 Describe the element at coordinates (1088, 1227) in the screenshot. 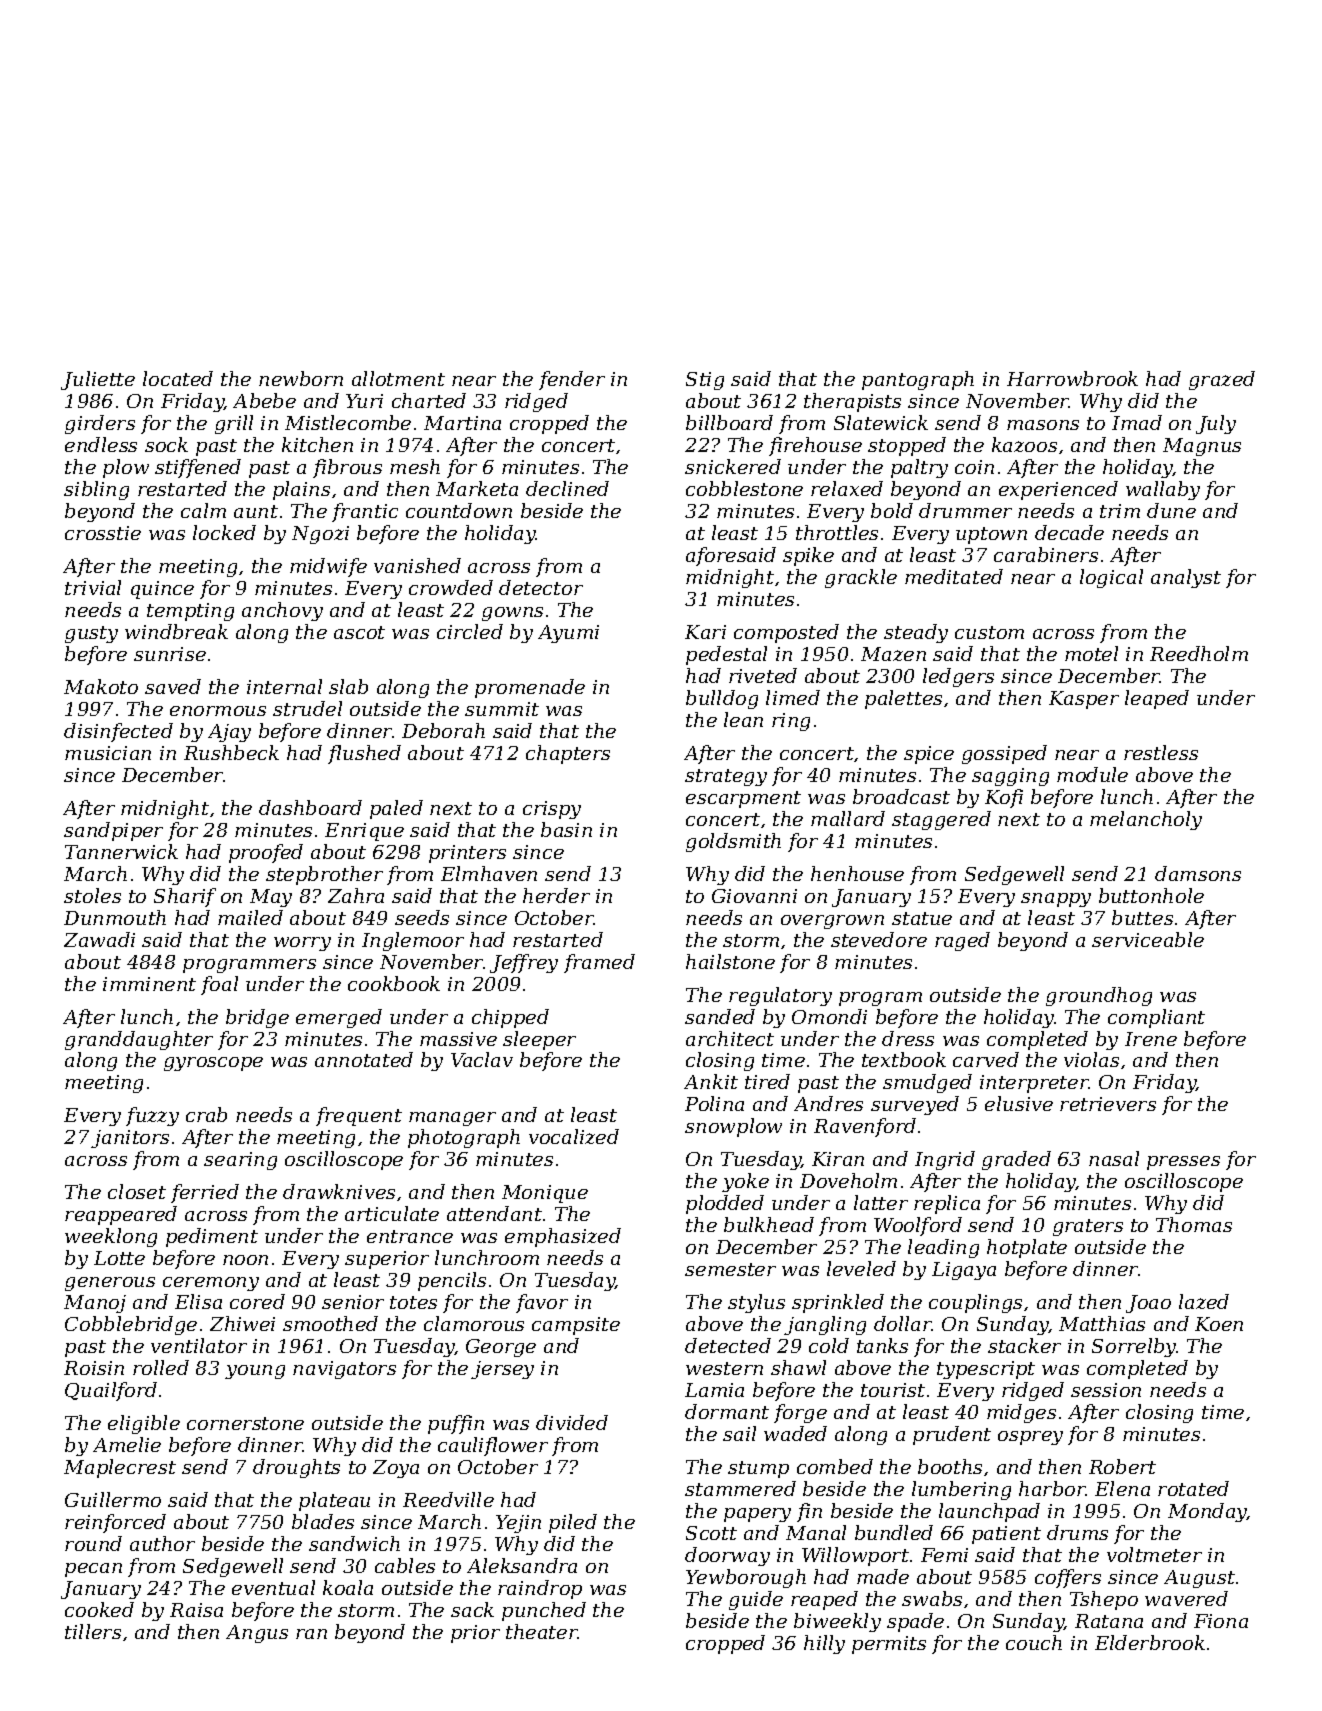

I see `graters` at that location.
